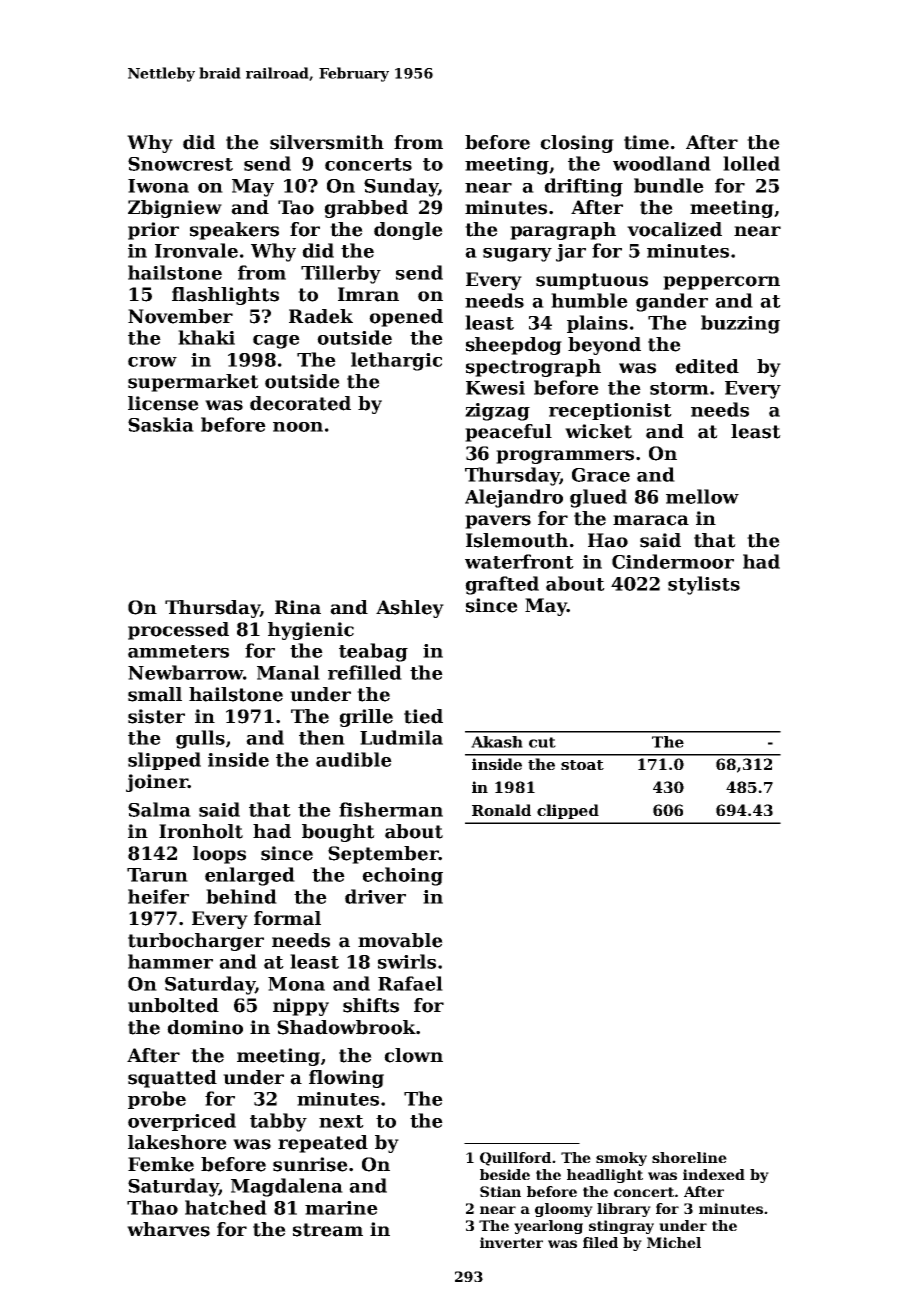 This document has height=1316, width=908. I want to click on pavers, so click(498, 522).
